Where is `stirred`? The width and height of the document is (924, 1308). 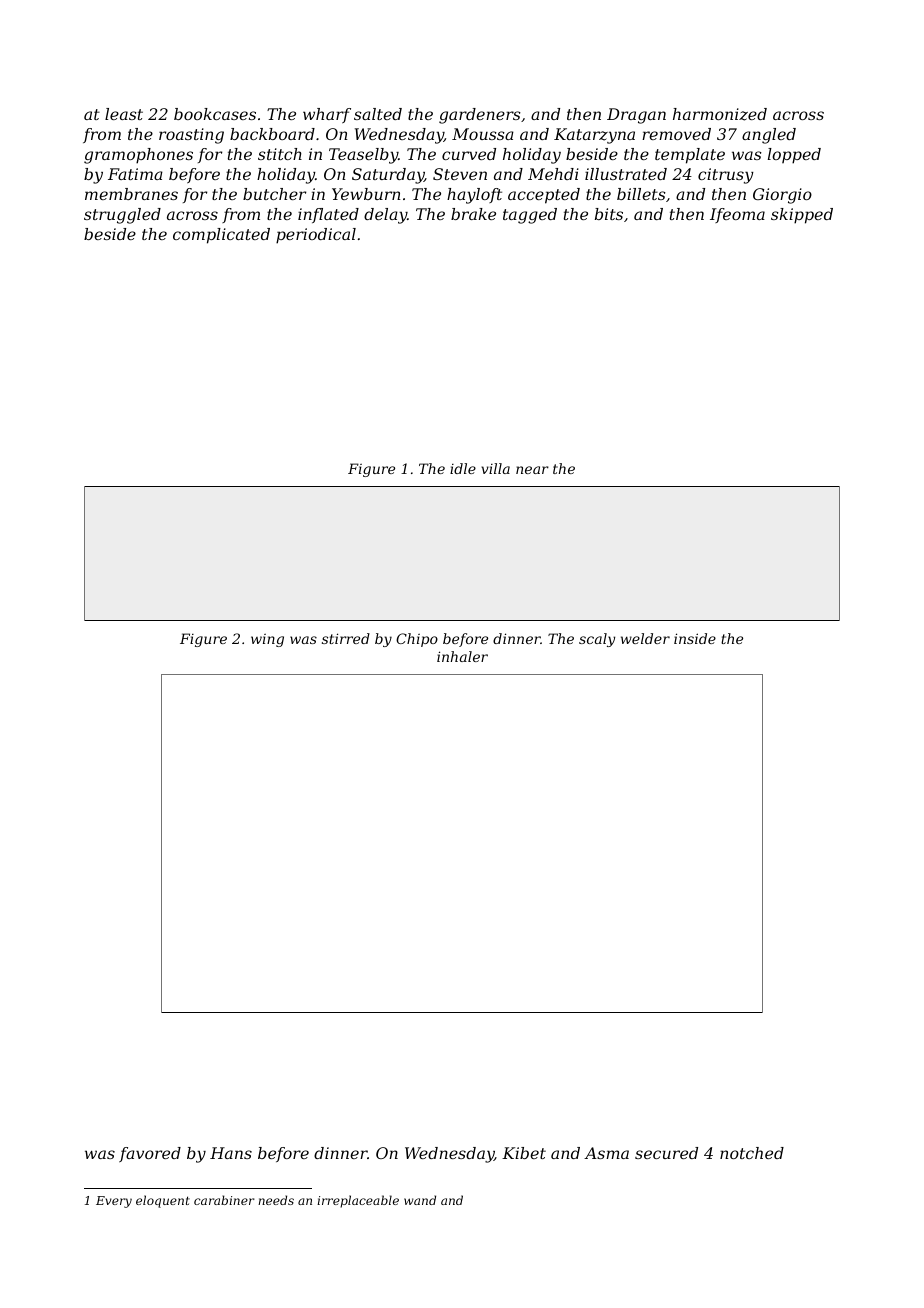 stirred is located at coordinates (346, 638).
